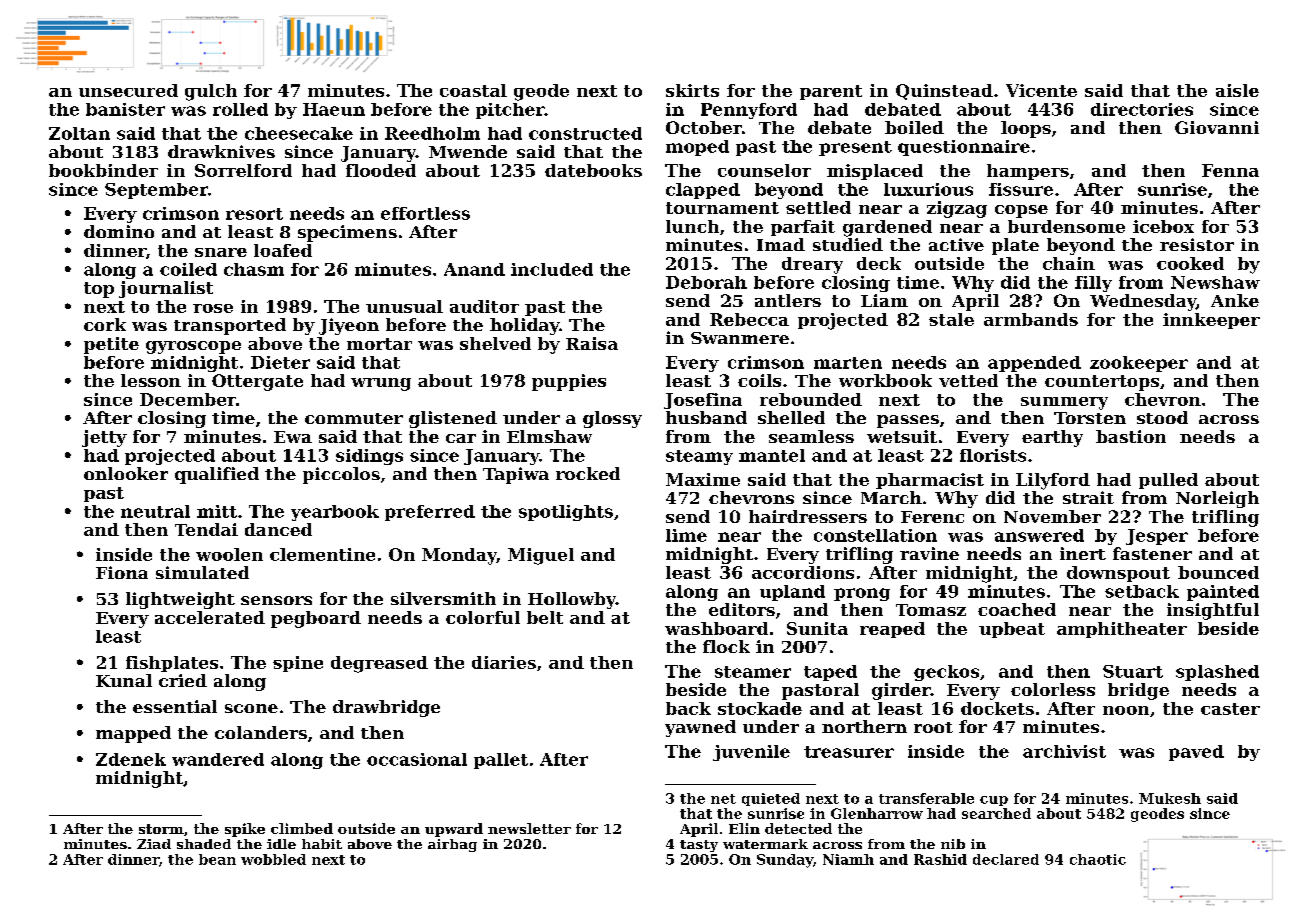  I want to click on Zdenek, so click(131, 759).
